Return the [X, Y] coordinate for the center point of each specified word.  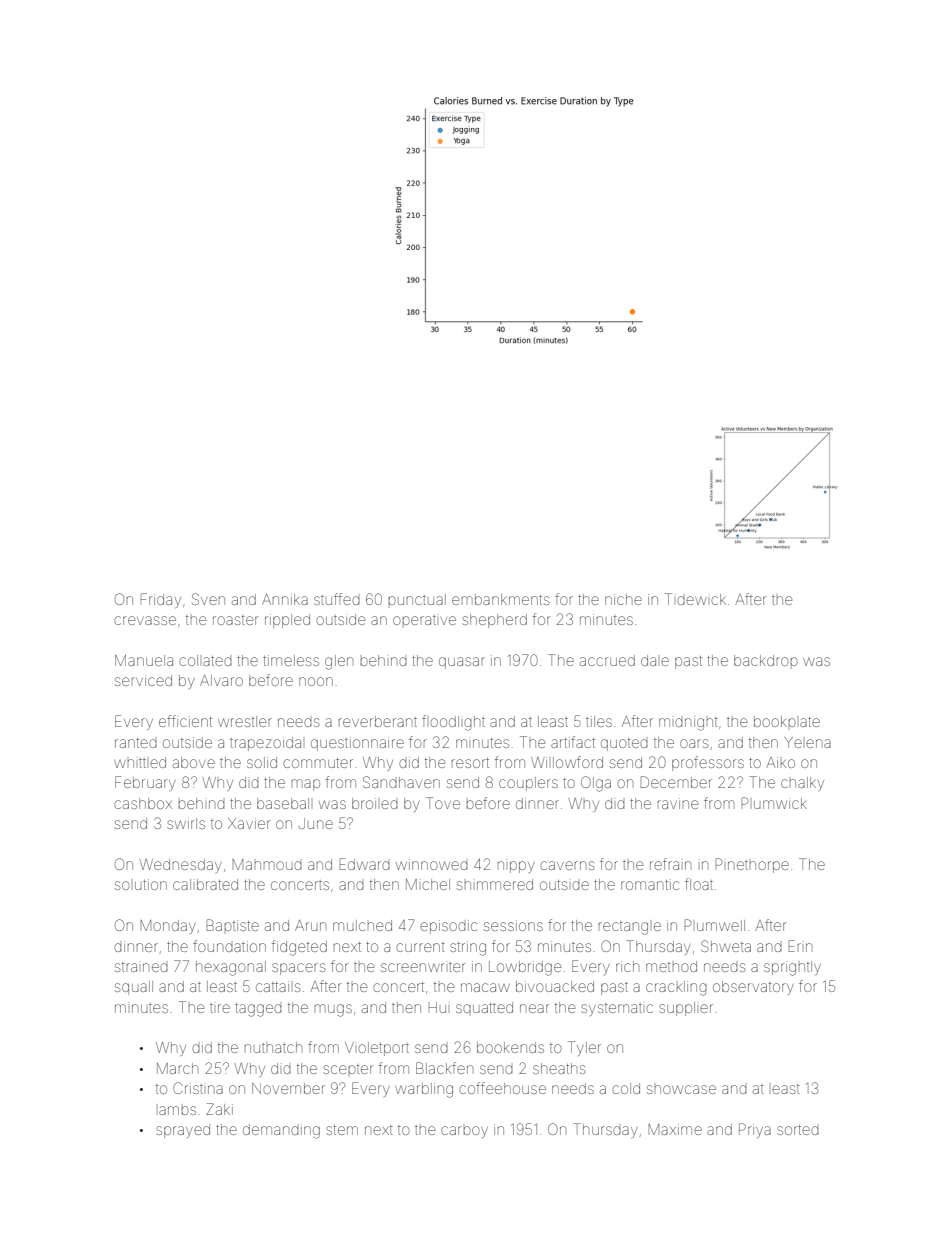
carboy [464, 1132]
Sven [208, 599]
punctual [417, 599]
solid [262, 762]
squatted [484, 1007]
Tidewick [695, 599]
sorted [798, 1130]
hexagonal [231, 968]
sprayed [183, 1131]
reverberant [378, 721]
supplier [686, 1009]
